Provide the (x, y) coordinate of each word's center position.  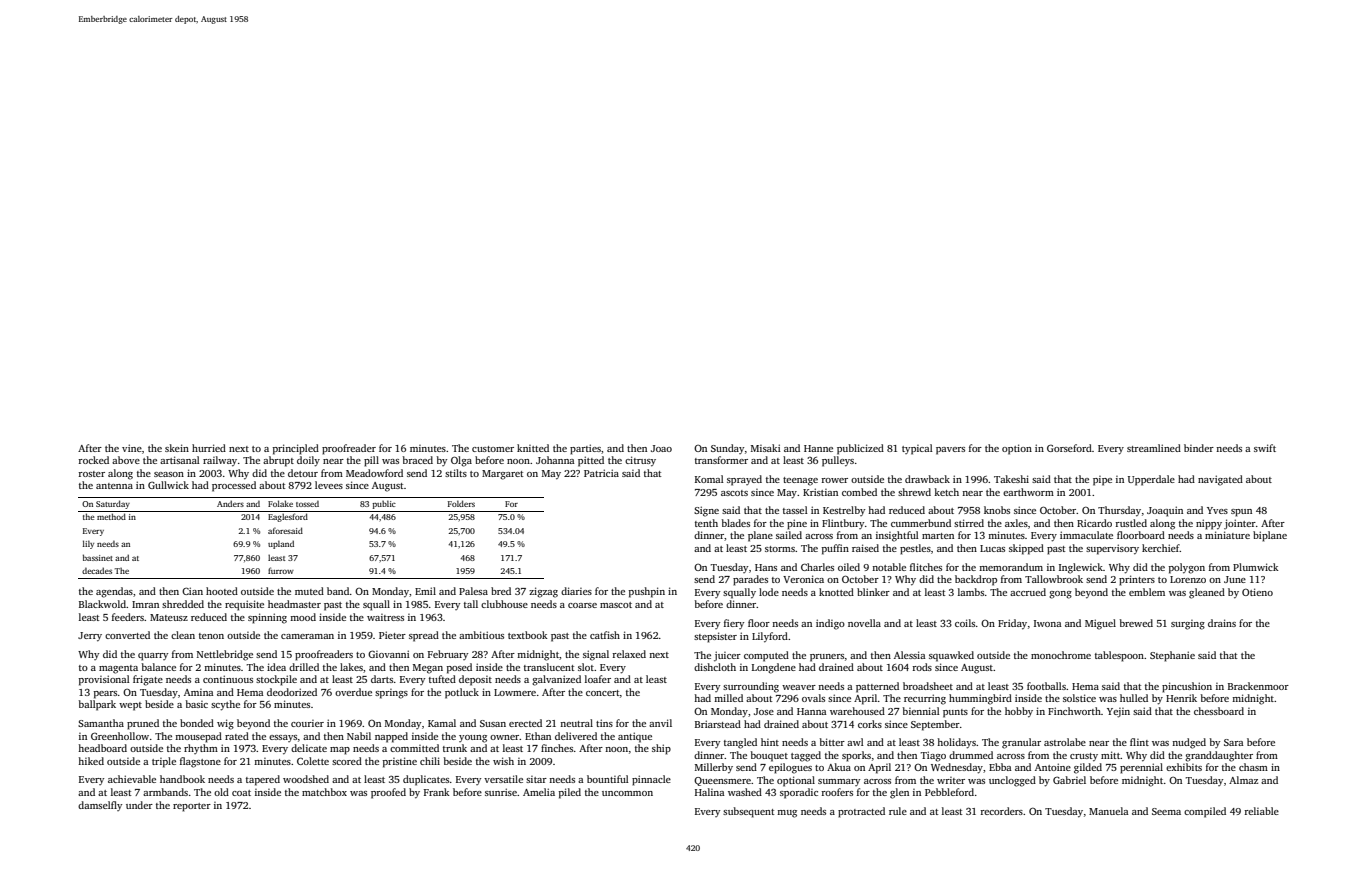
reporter (192, 807)
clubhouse (504, 604)
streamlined (1154, 448)
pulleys (838, 461)
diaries (576, 591)
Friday (1012, 624)
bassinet (98, 557)
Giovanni (389, 654)
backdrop (976, 580)
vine (132, 448)
